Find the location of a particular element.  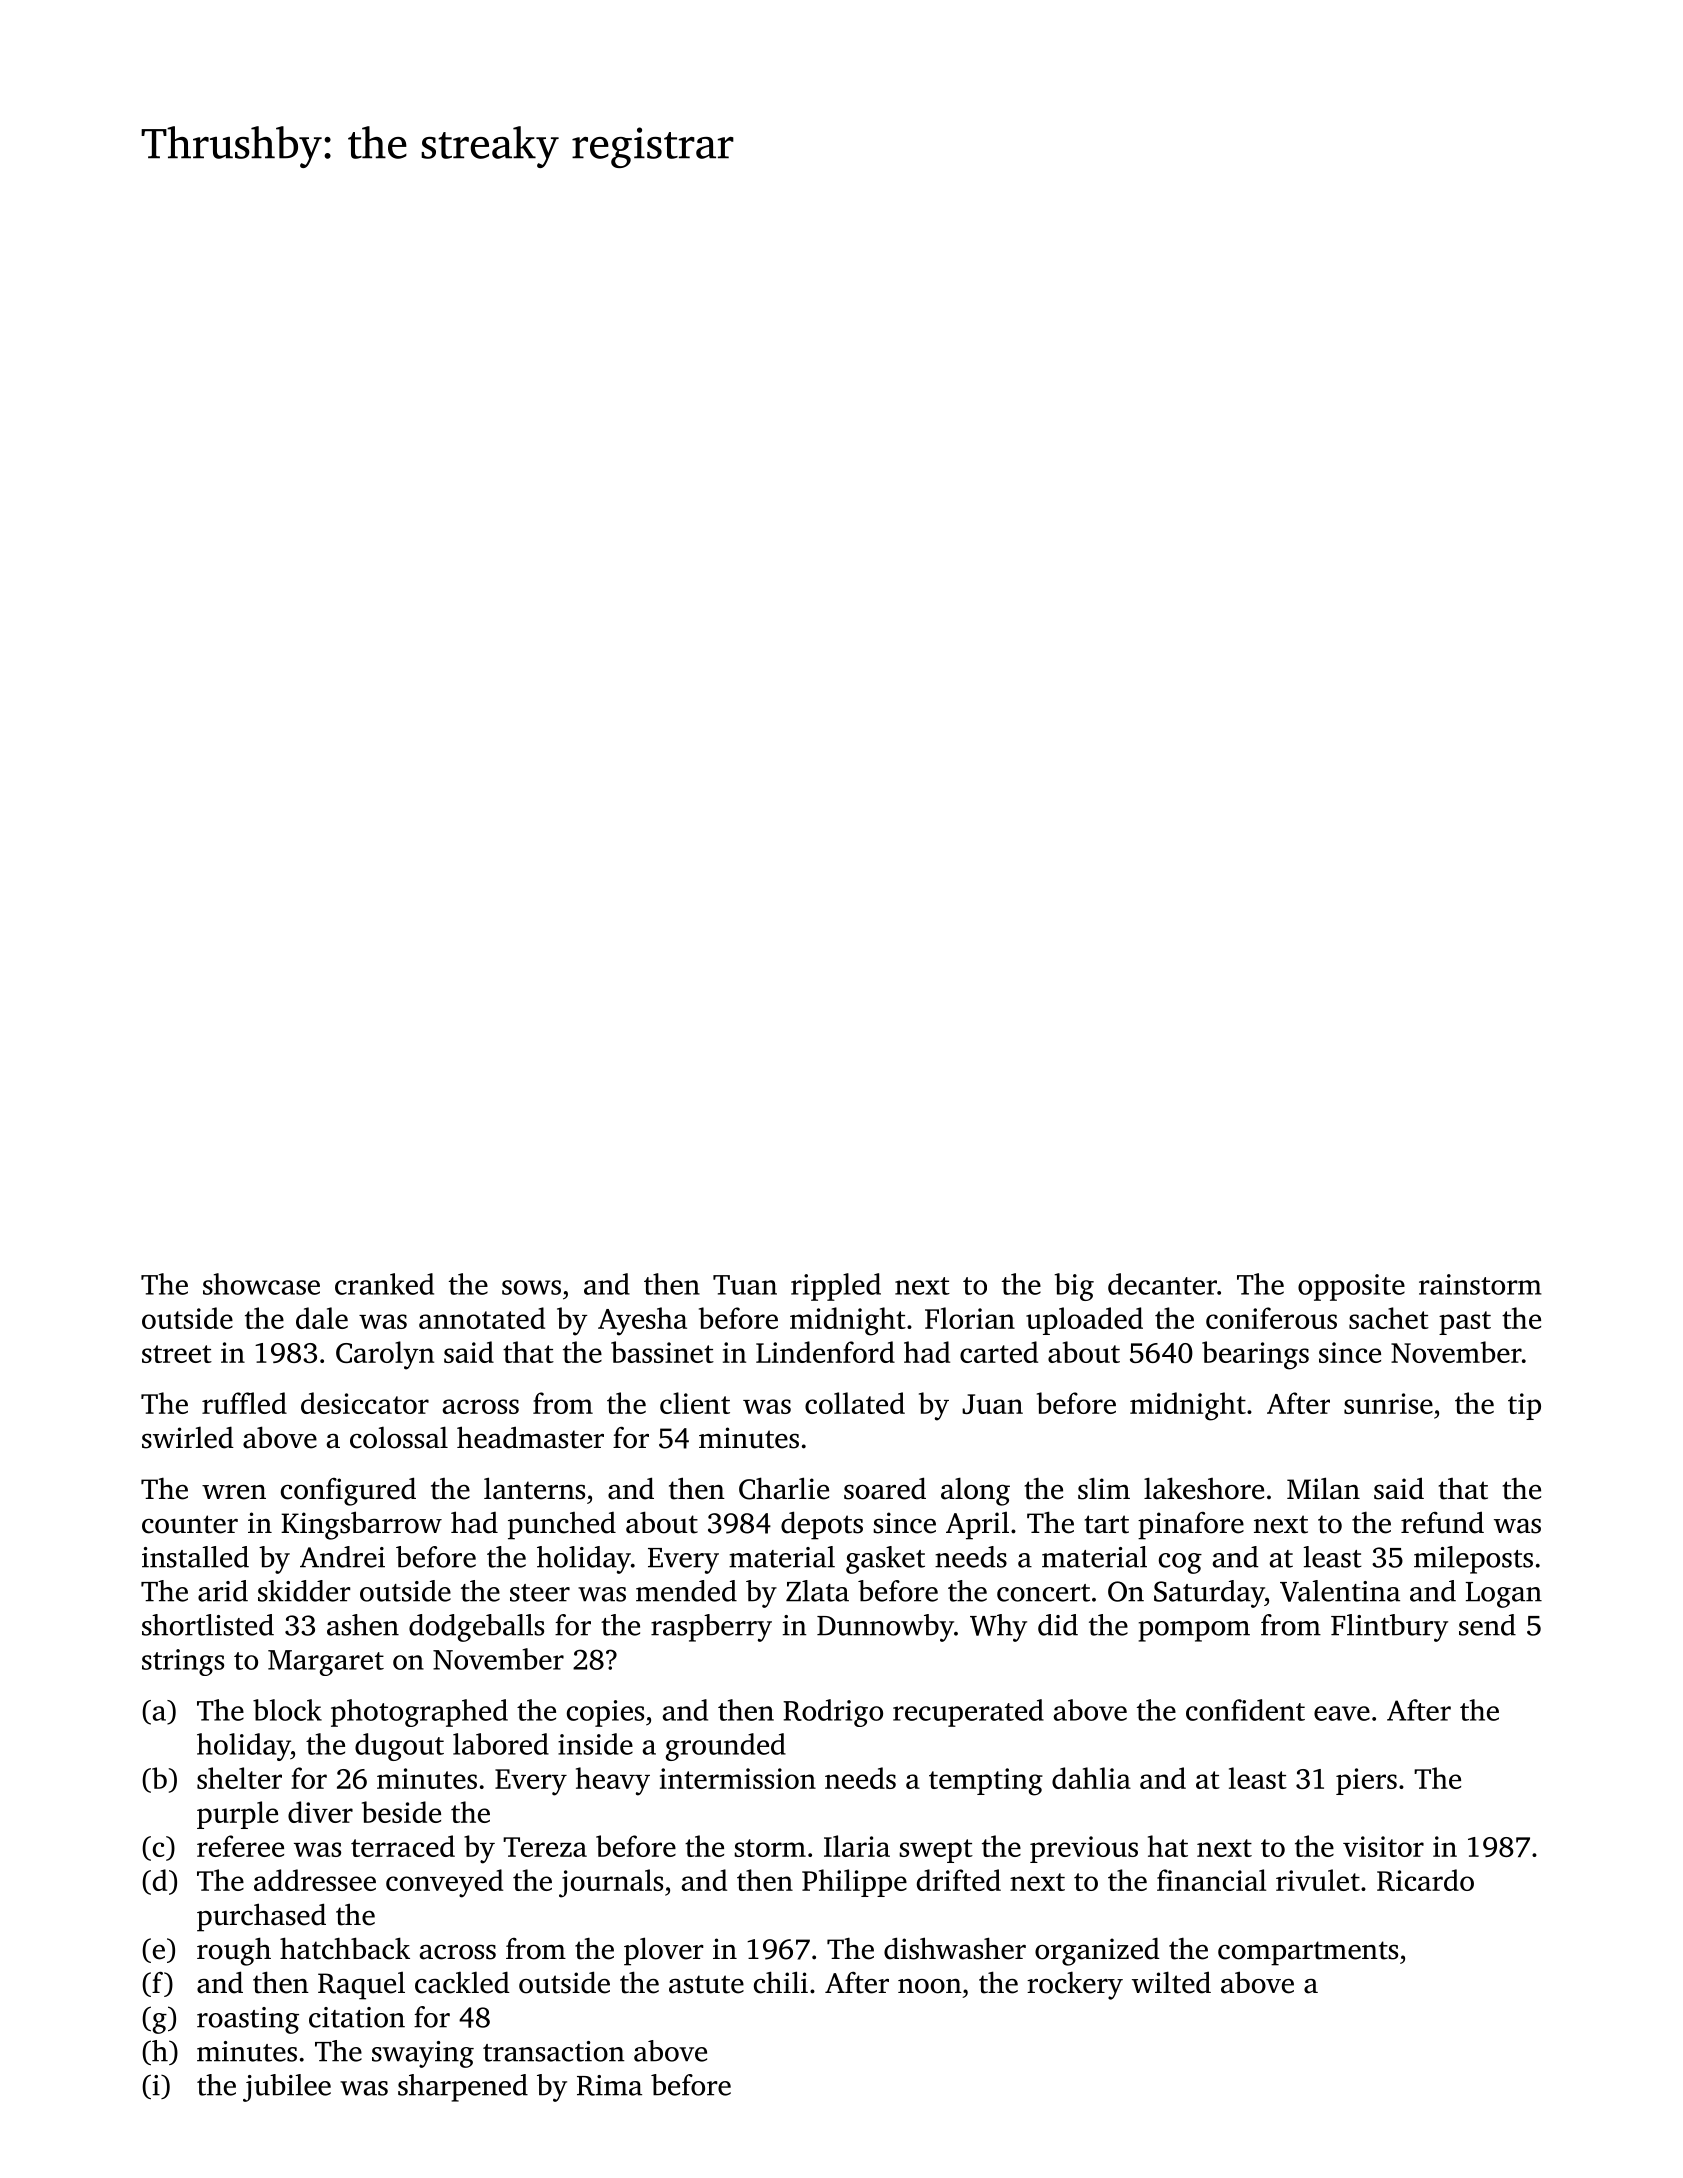

Charlie is located at coordinates (784, 1488).
